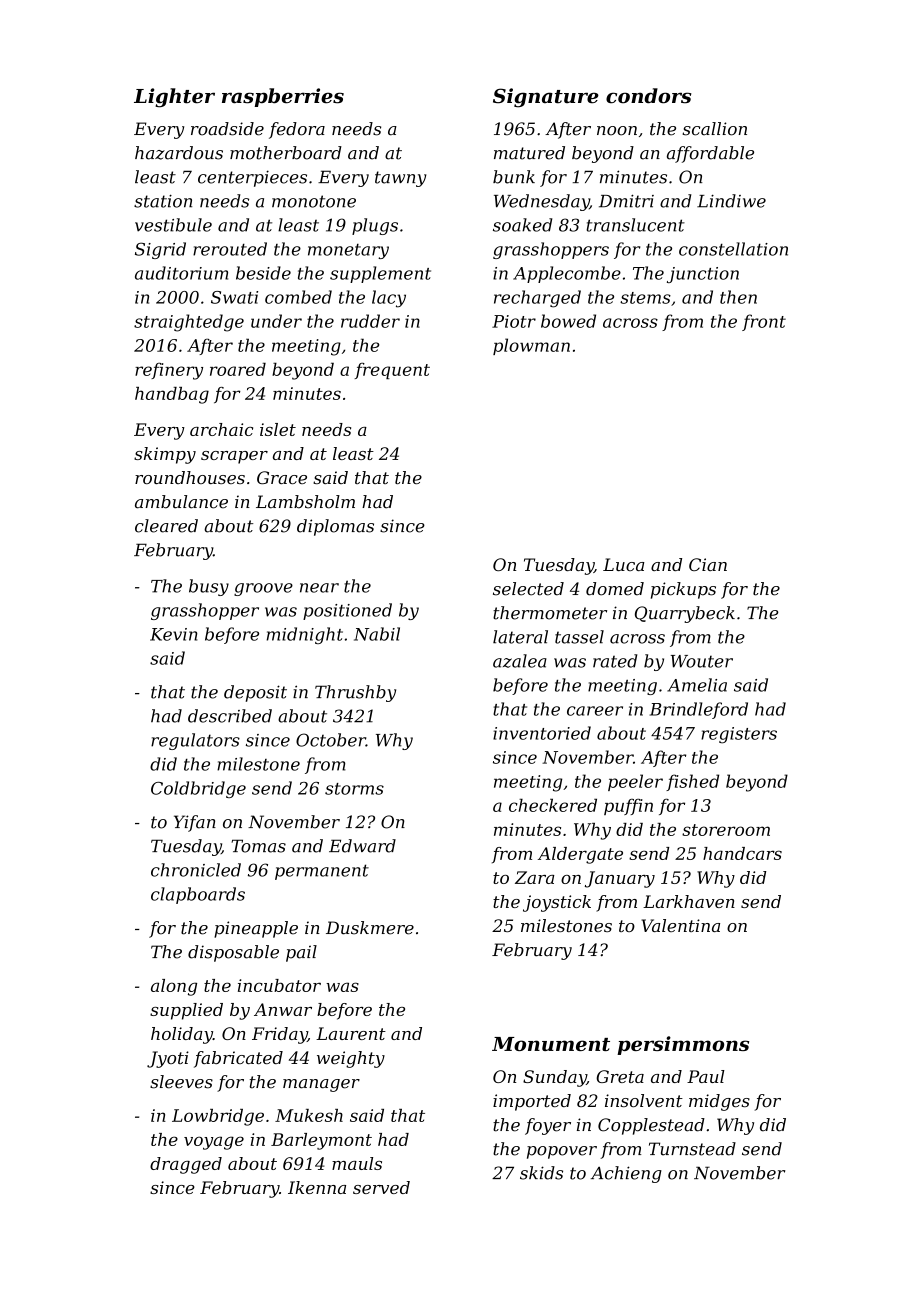 Image resolution: width=924 pixels, height=1311 pixels. I want to click on dragged, so click(186, 1165).
